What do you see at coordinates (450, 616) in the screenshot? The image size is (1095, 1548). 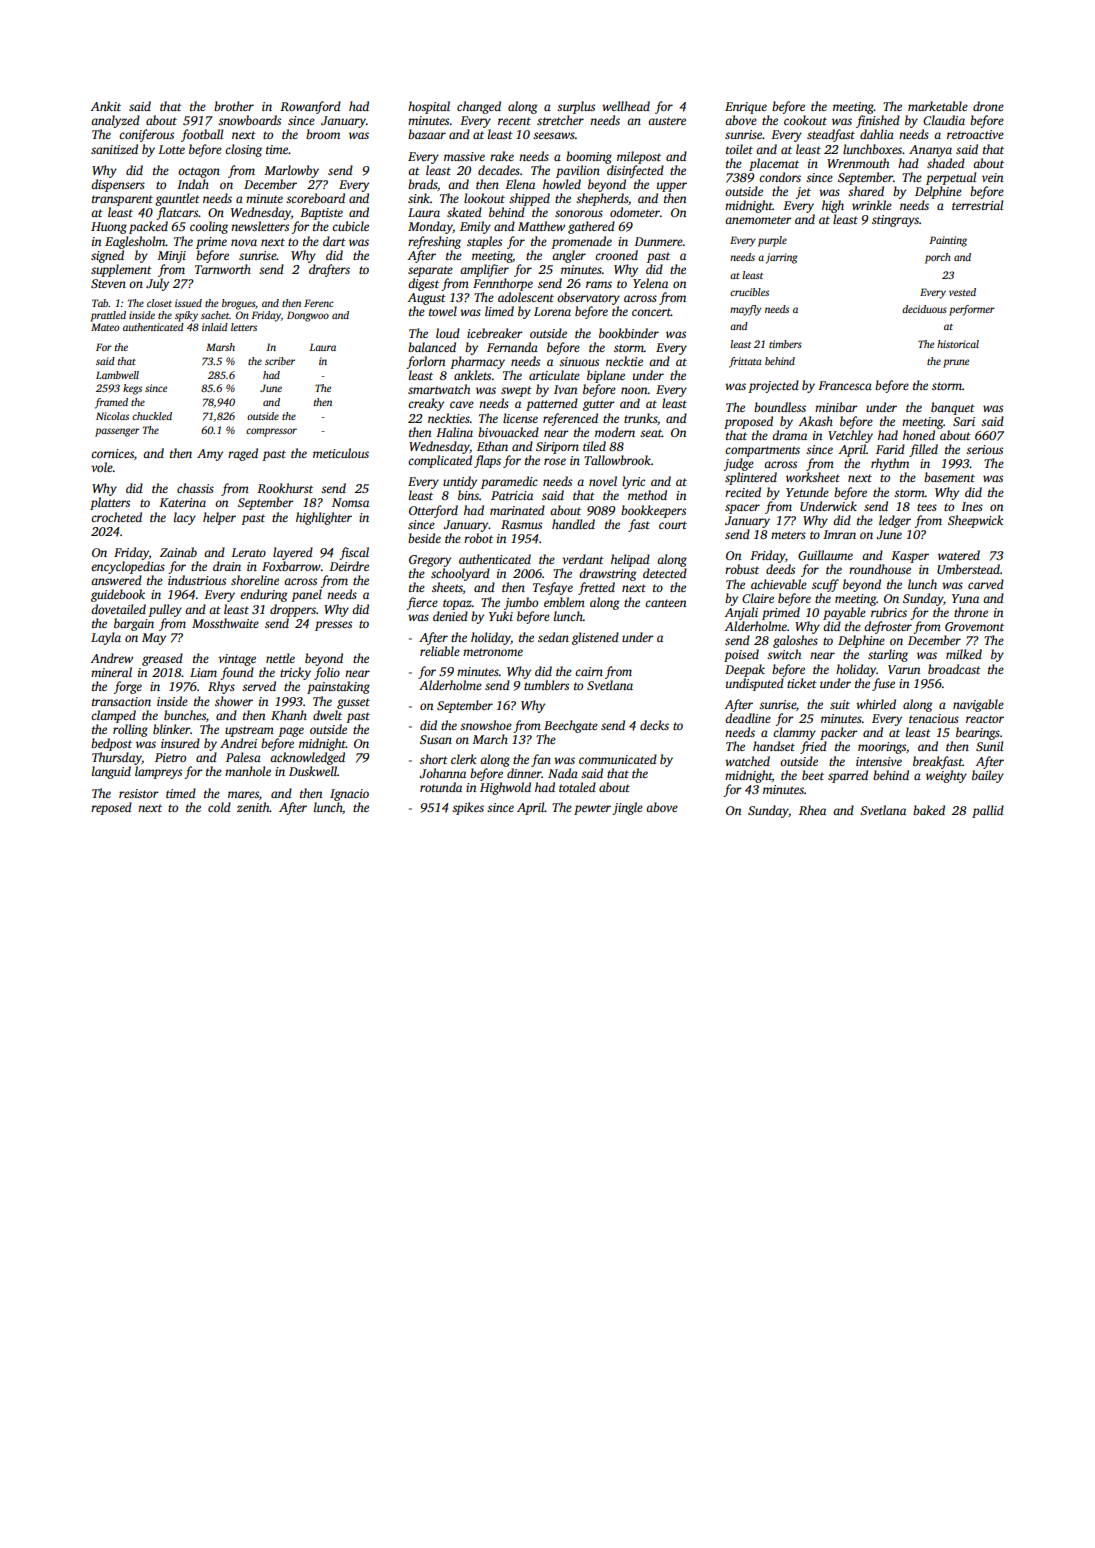 I see `denied` at bounding box center [450, 616].
